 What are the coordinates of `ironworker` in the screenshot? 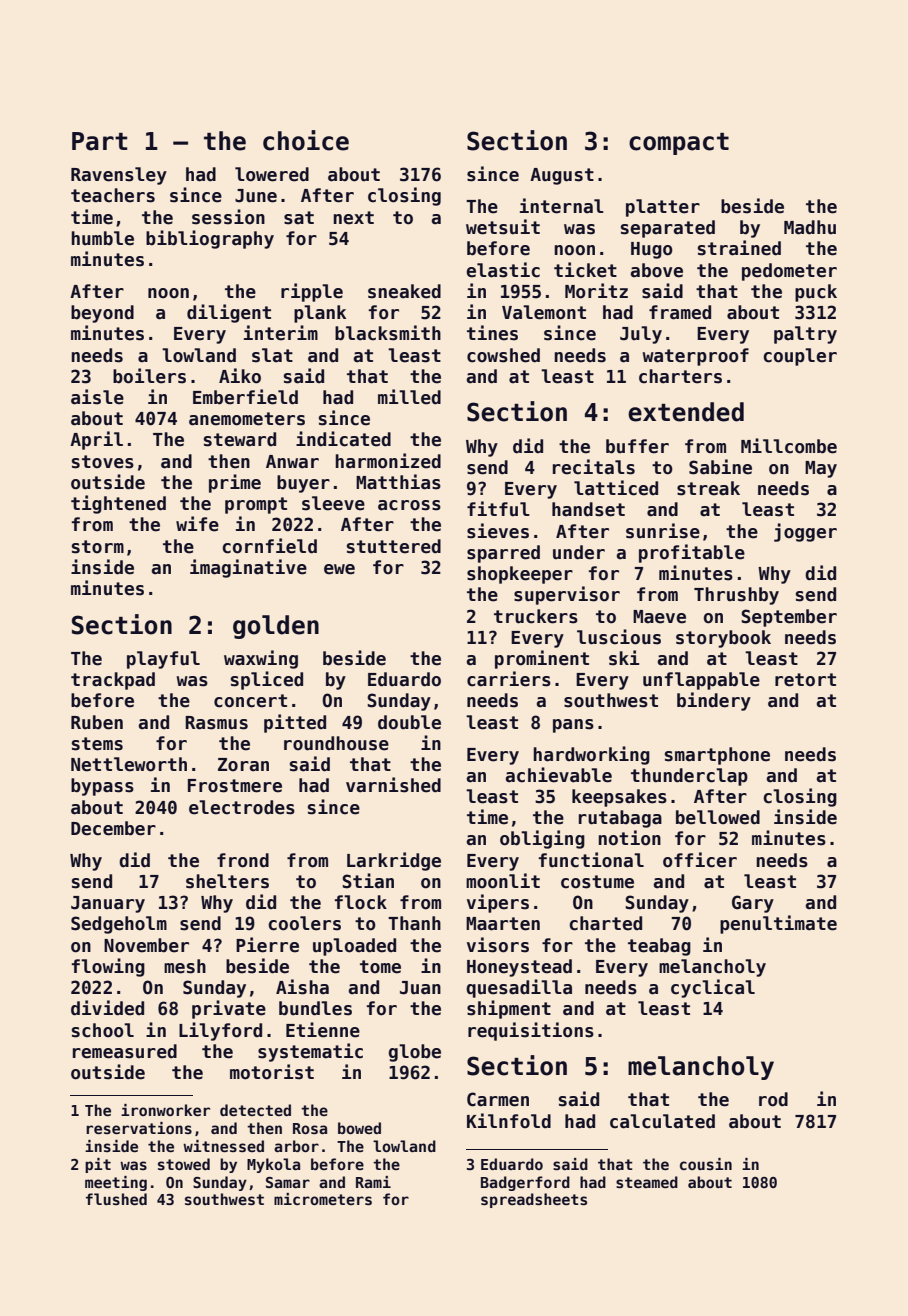 It's located at (165, 1110).
